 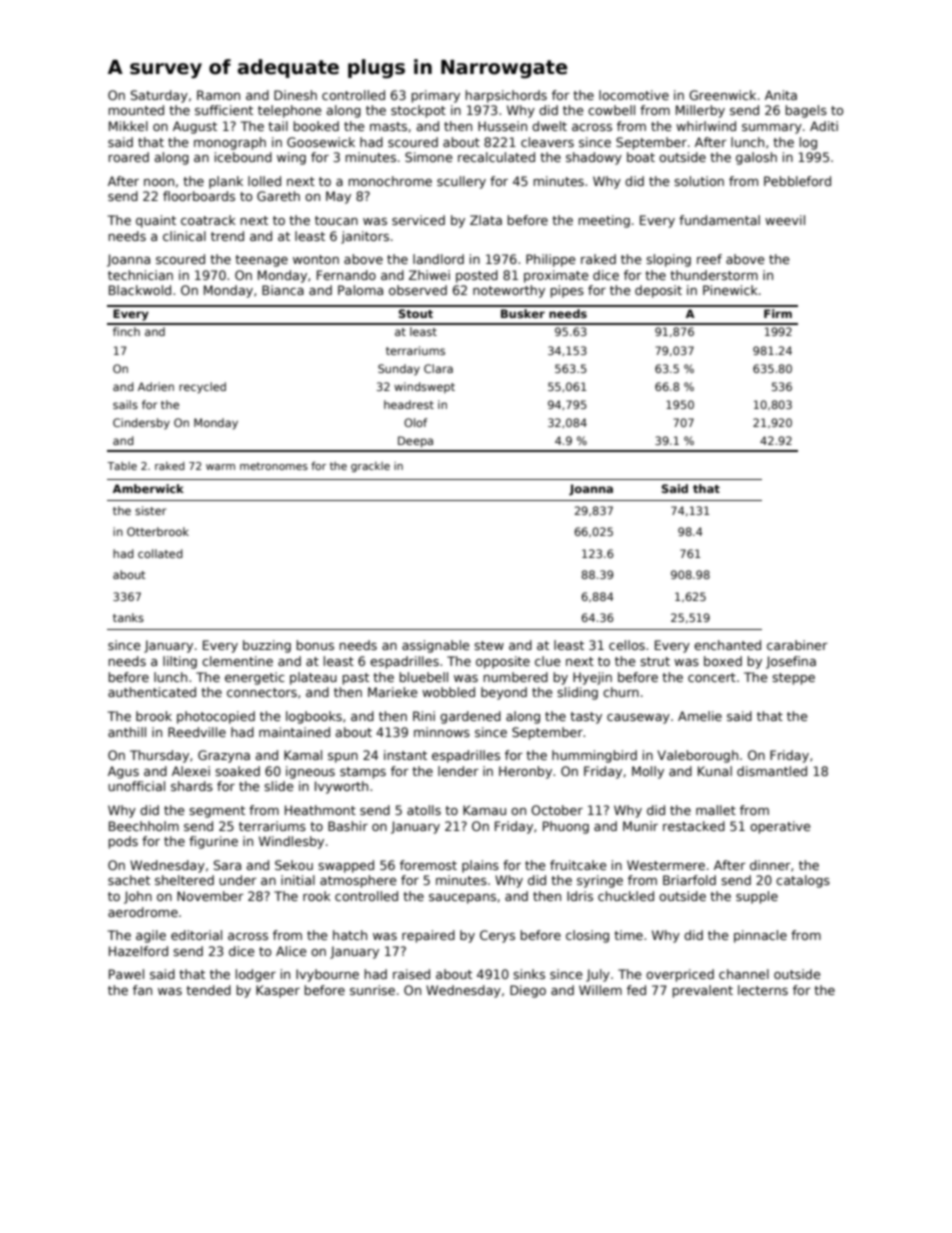 I want to click on Anita, so click(x=781, y=95).
